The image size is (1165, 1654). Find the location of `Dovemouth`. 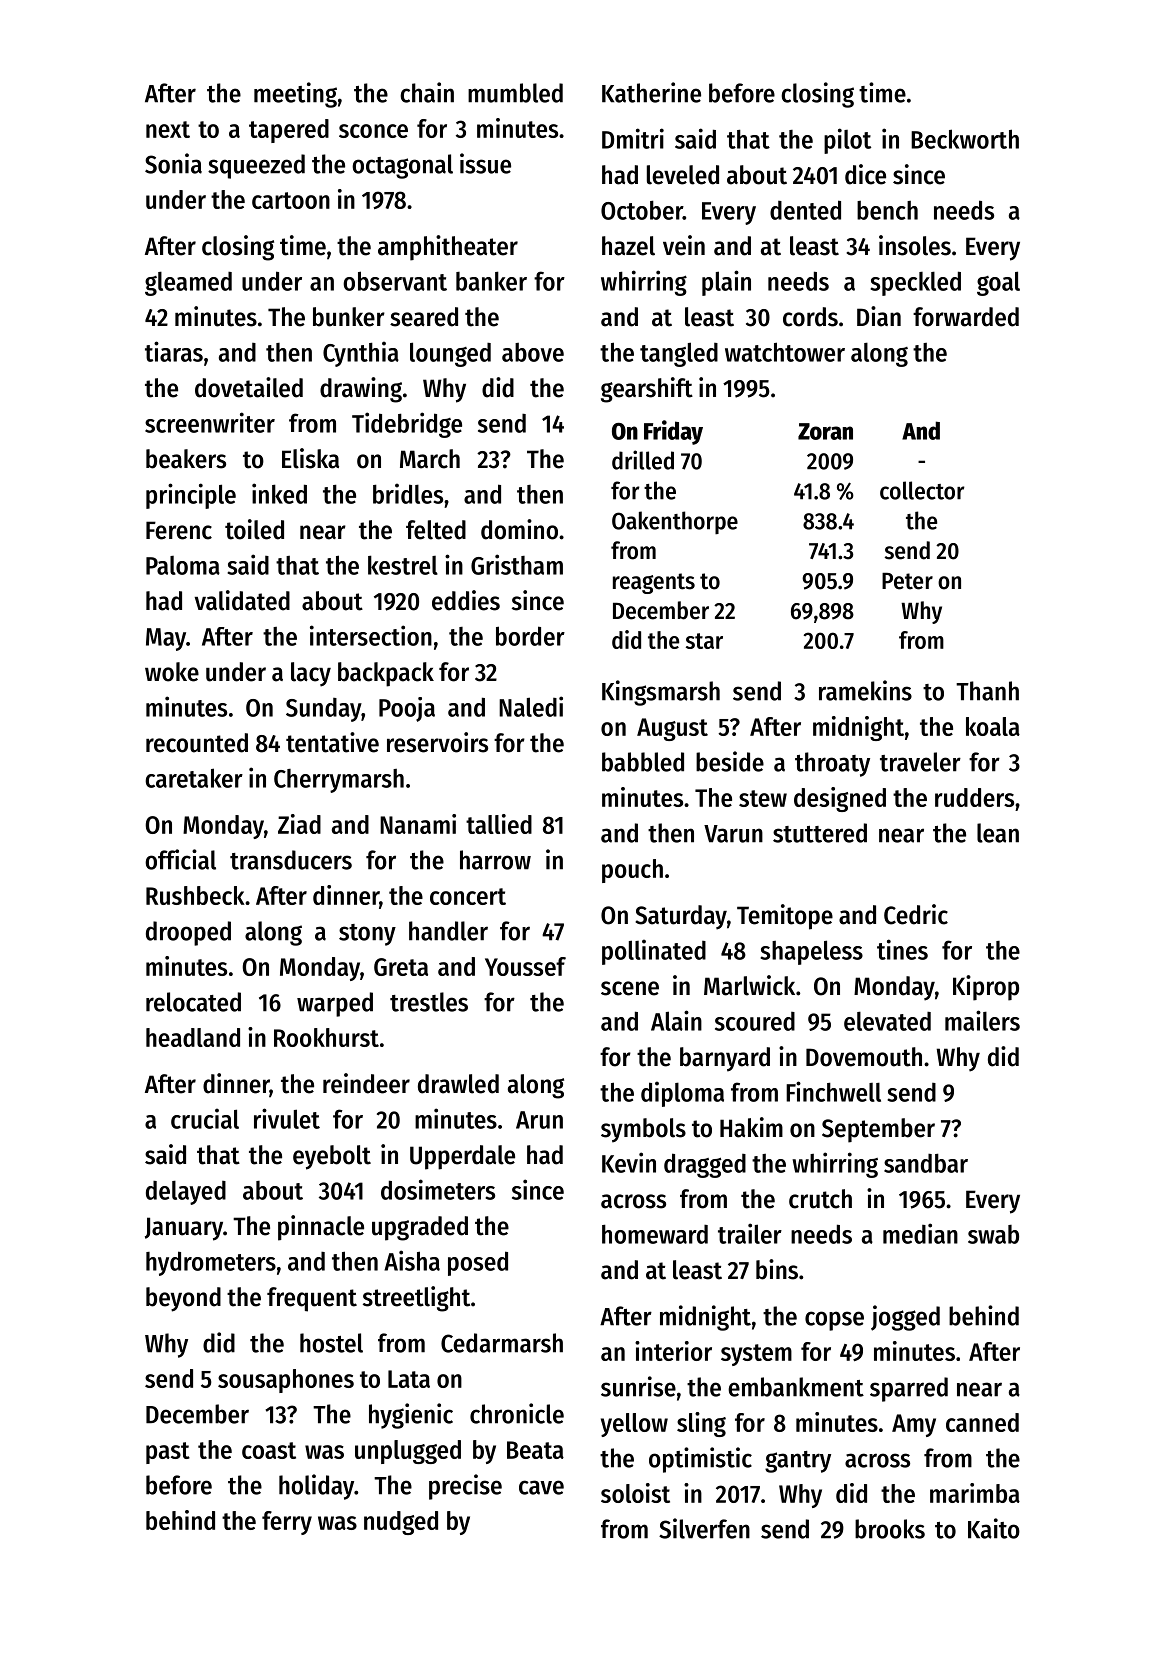

Dovemouth is located at coordinates (864, 1057).
